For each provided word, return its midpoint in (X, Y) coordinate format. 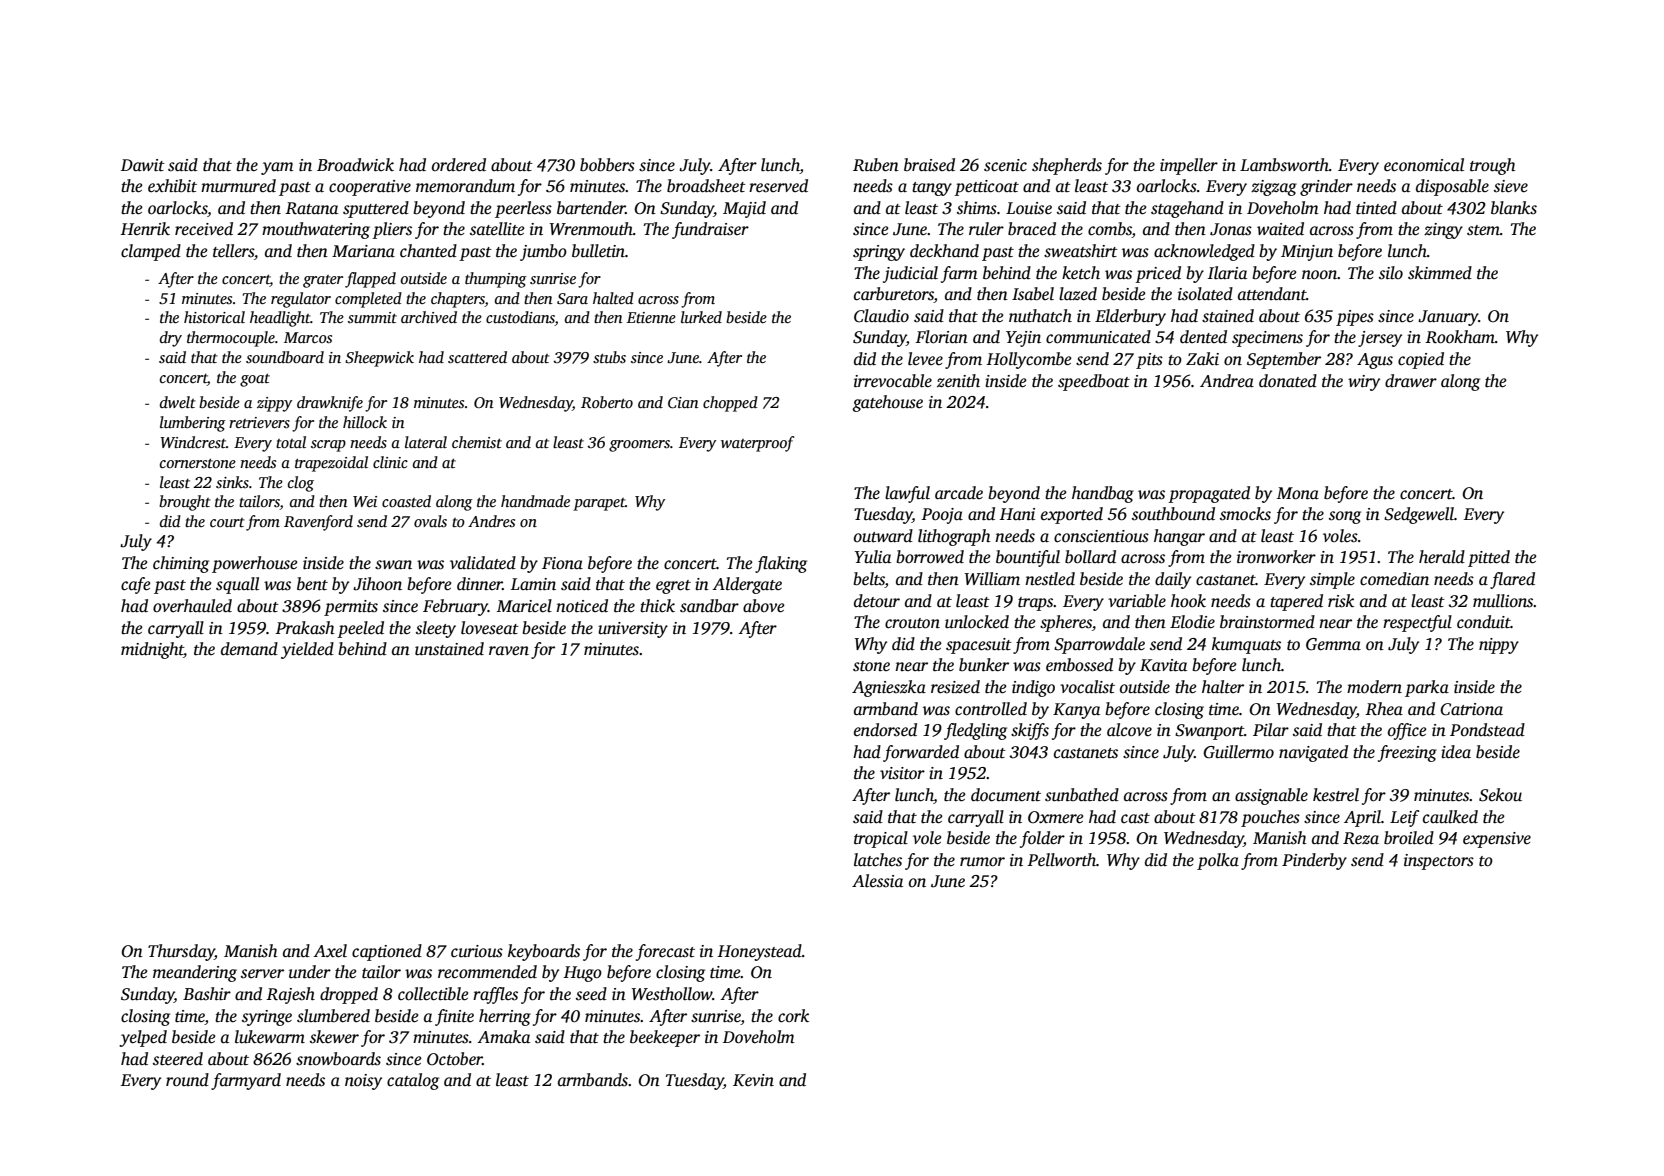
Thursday (181, 952)
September (1284, 360)
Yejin (1023, 339)
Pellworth (1061, 860)
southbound (1173, 514)
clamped (151, 252)
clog (301, 484)
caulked (1450, 817)
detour (877, 601)
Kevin (753, 1080)
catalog (413, 1081)
